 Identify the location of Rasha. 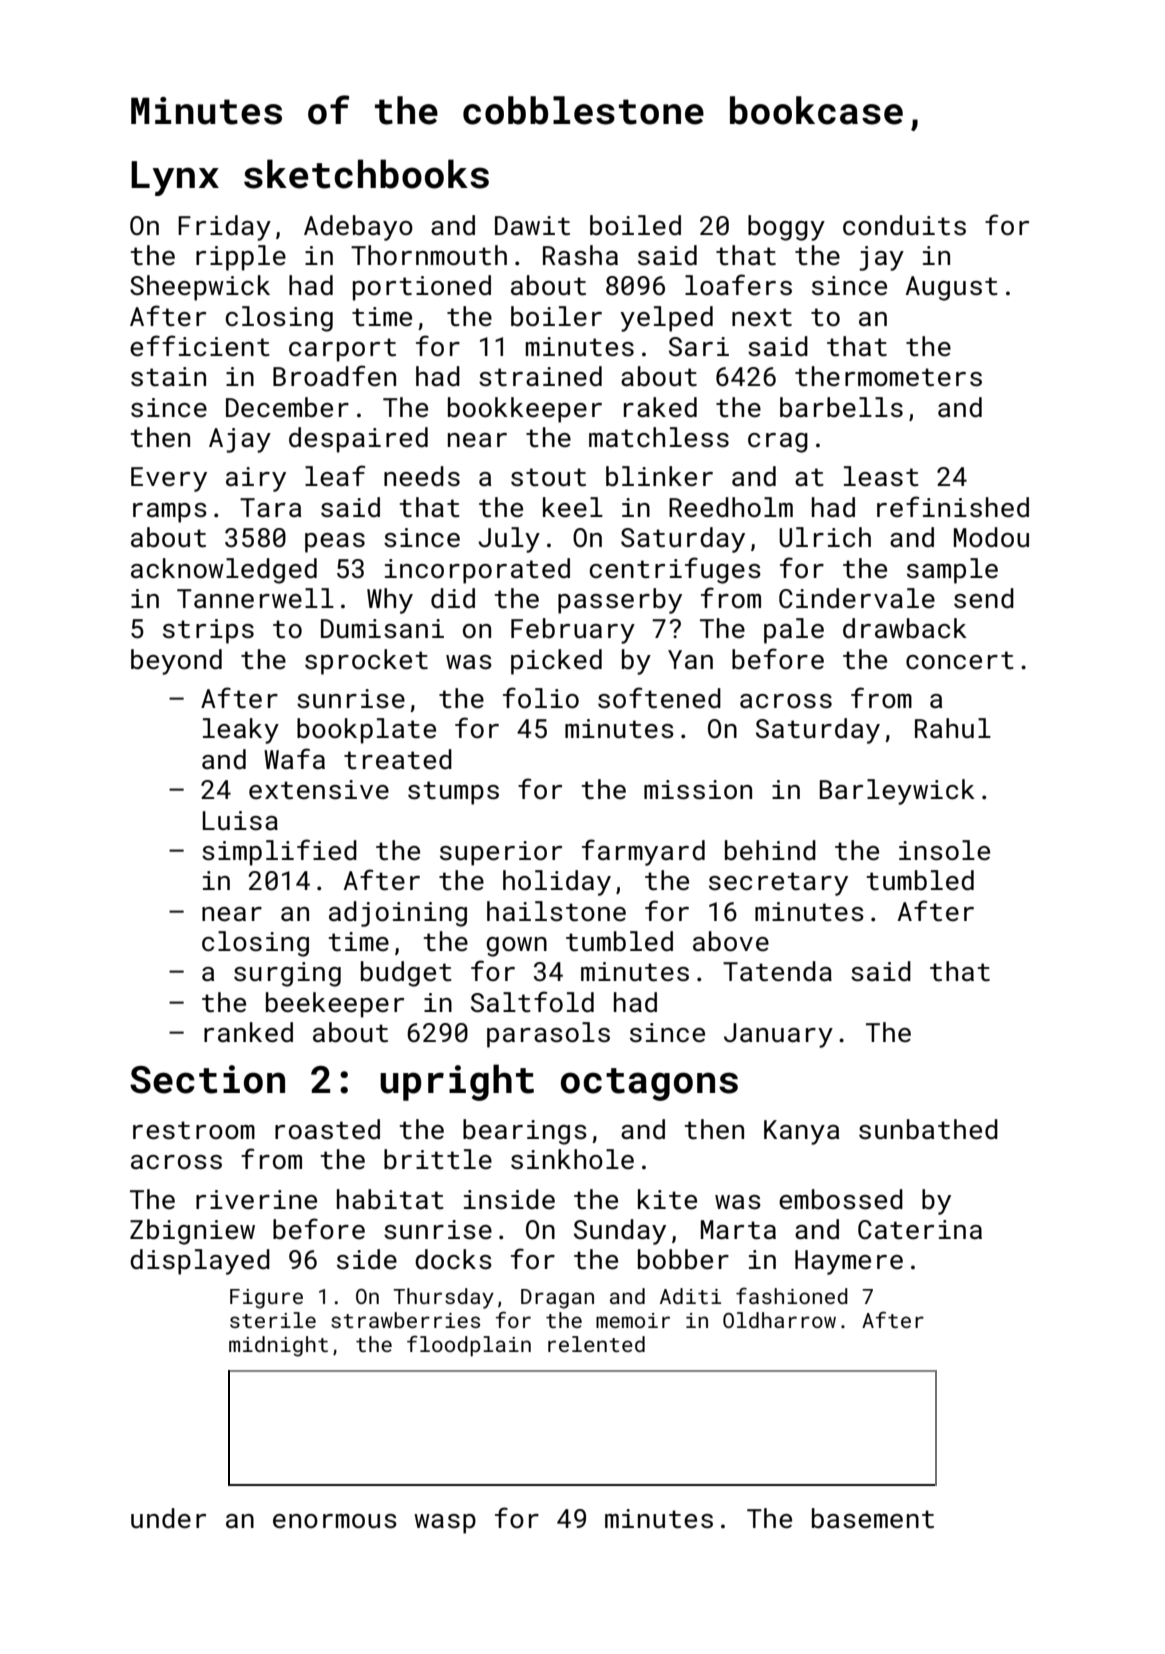
(580, 255).
